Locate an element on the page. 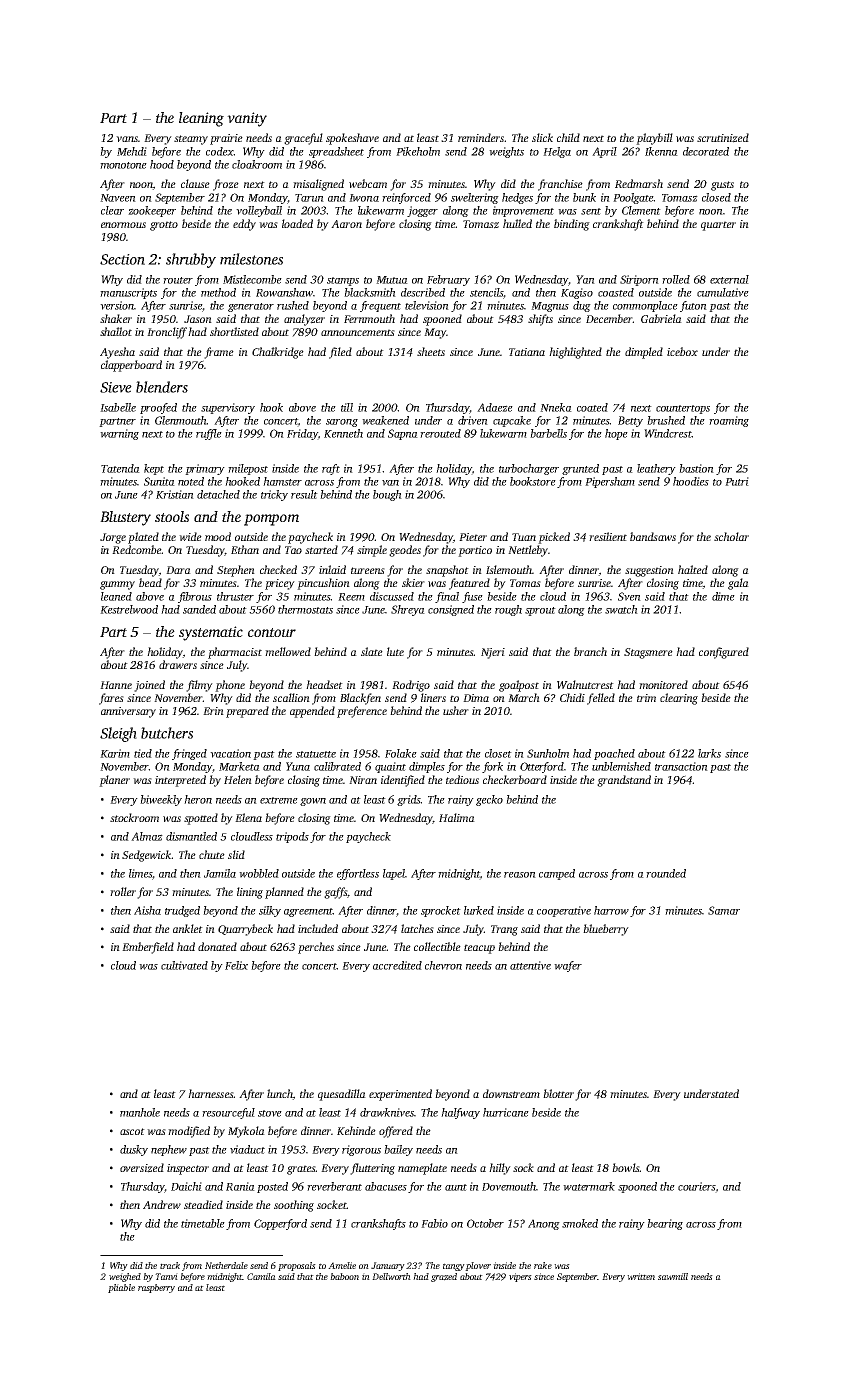 The width and height of the document is (849, 1400). child is located at coordinates (568, 137).
